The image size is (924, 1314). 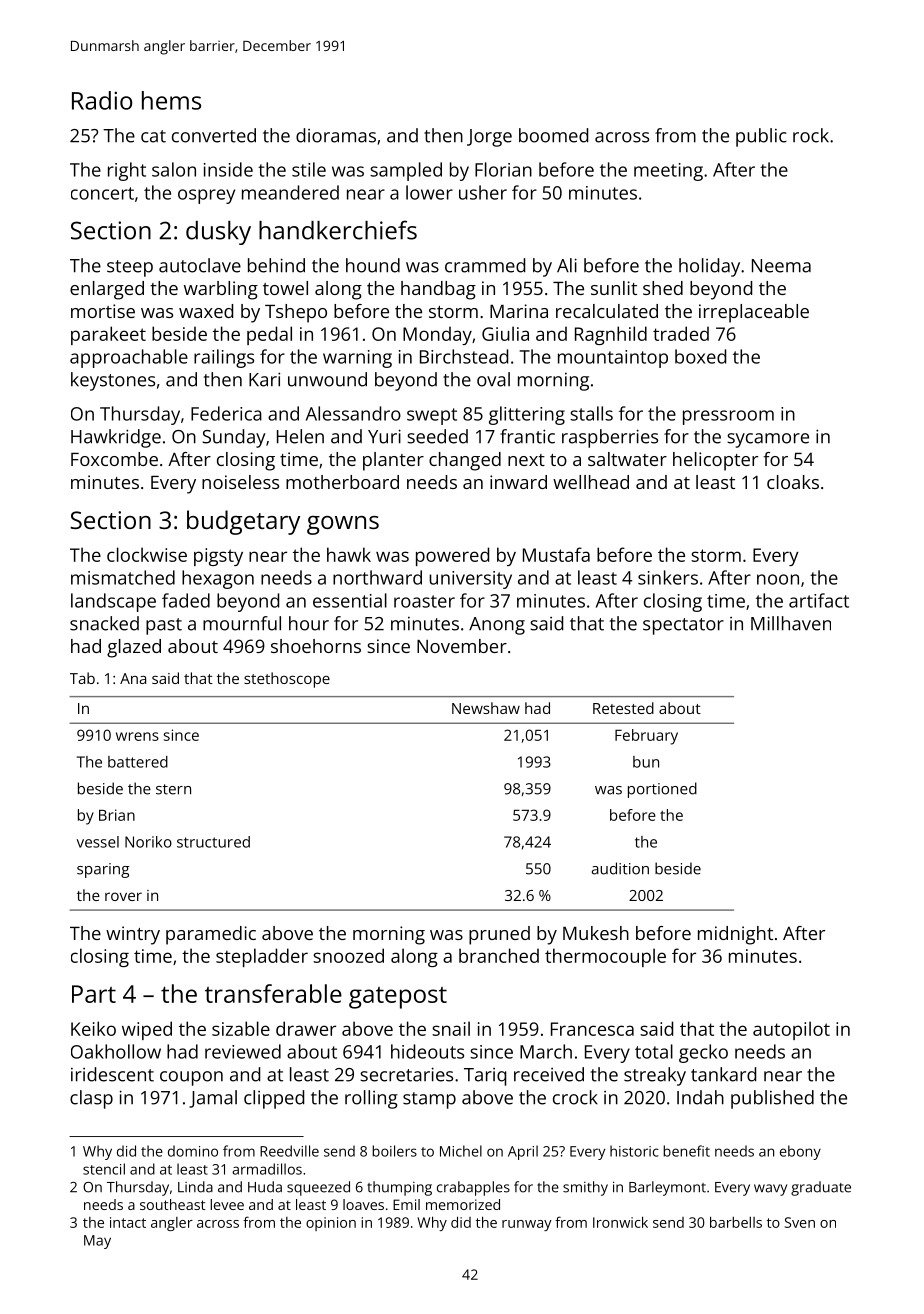 What do you see at coordinates (499, 935) in the screenshot?
I see `pruned` at bounding box center [499, 935].
